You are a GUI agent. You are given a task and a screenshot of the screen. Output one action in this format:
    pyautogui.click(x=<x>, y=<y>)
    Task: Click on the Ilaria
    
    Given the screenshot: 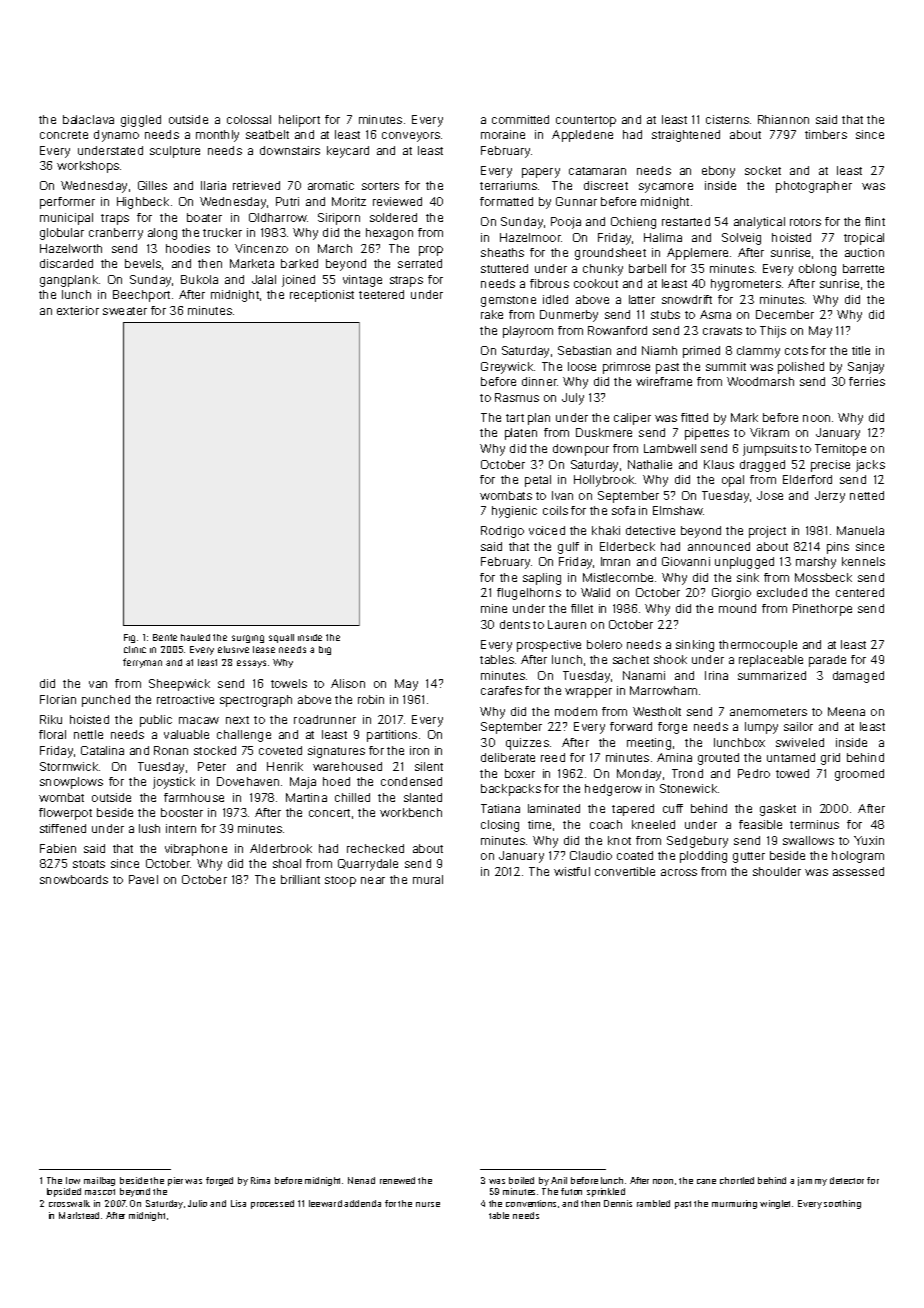 What is the action you would take?
    pyautogui.click(x=213, y=185)
